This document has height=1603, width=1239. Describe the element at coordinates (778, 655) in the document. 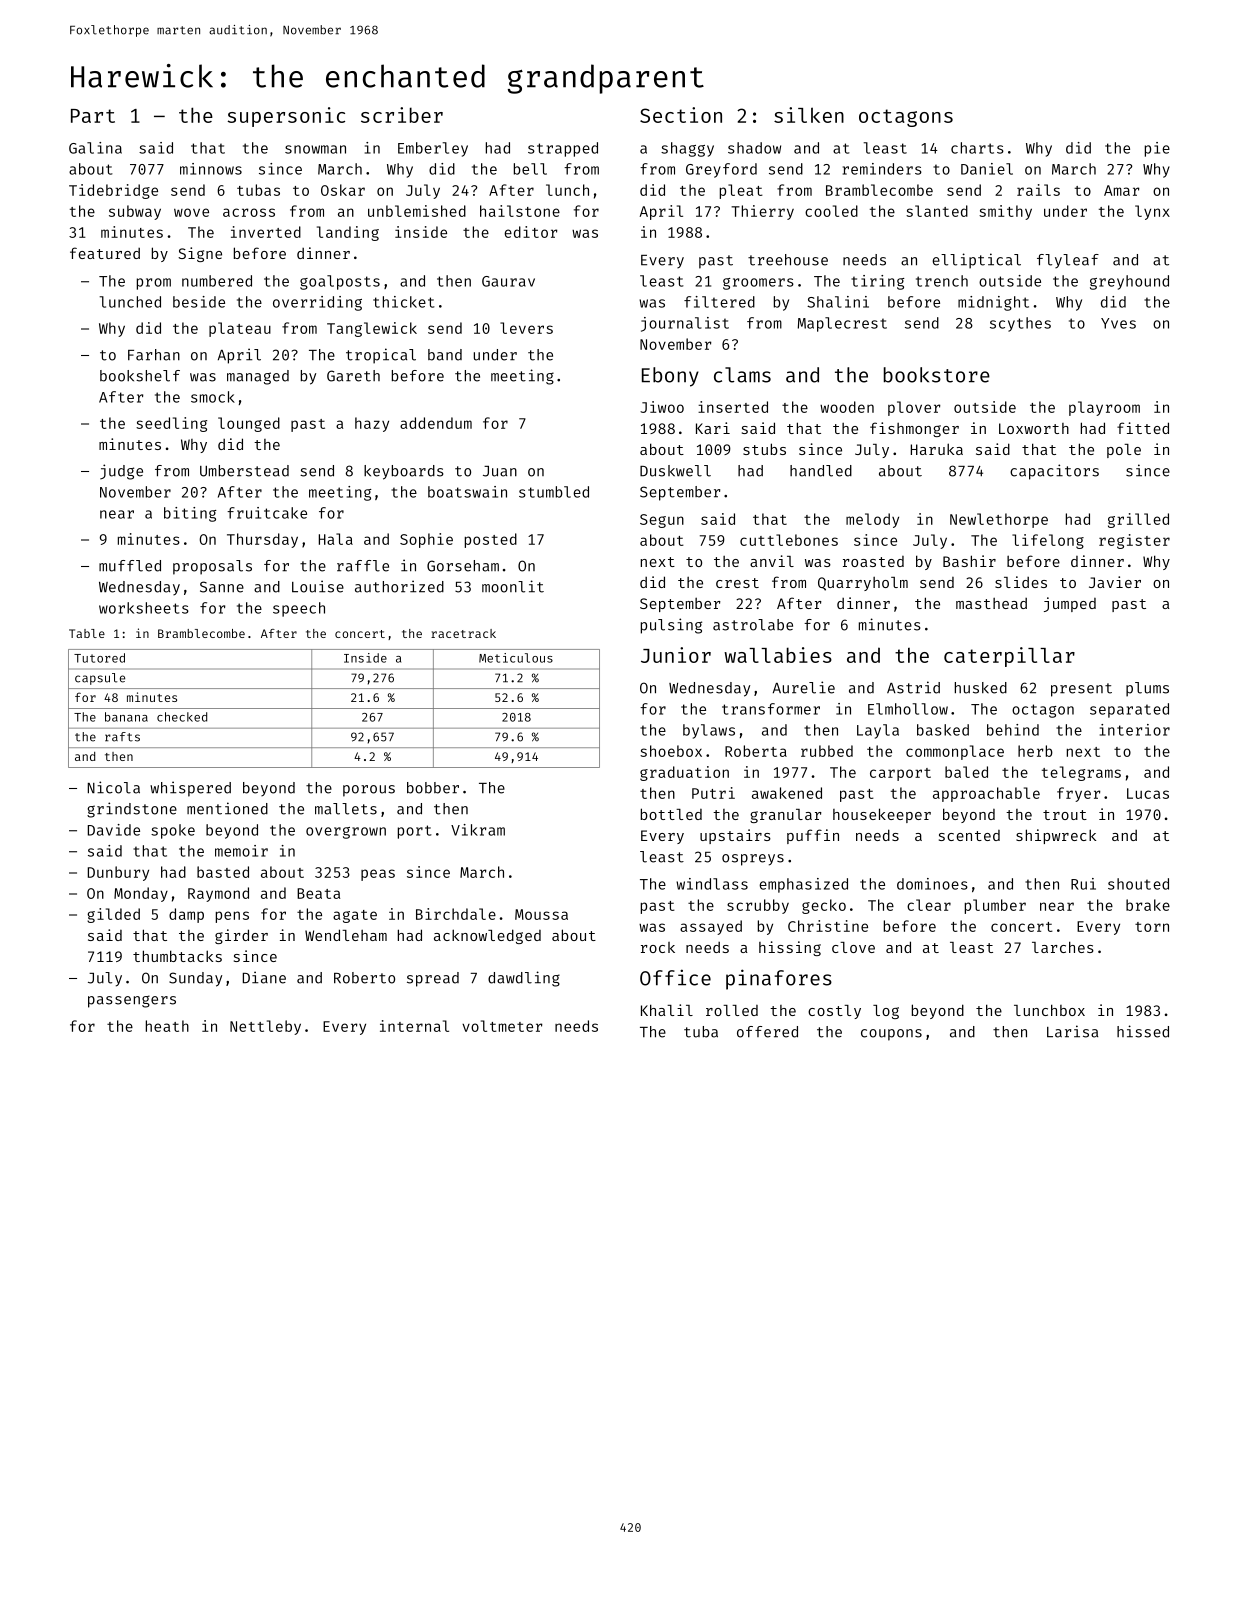

I see `wallabies` at that location.
